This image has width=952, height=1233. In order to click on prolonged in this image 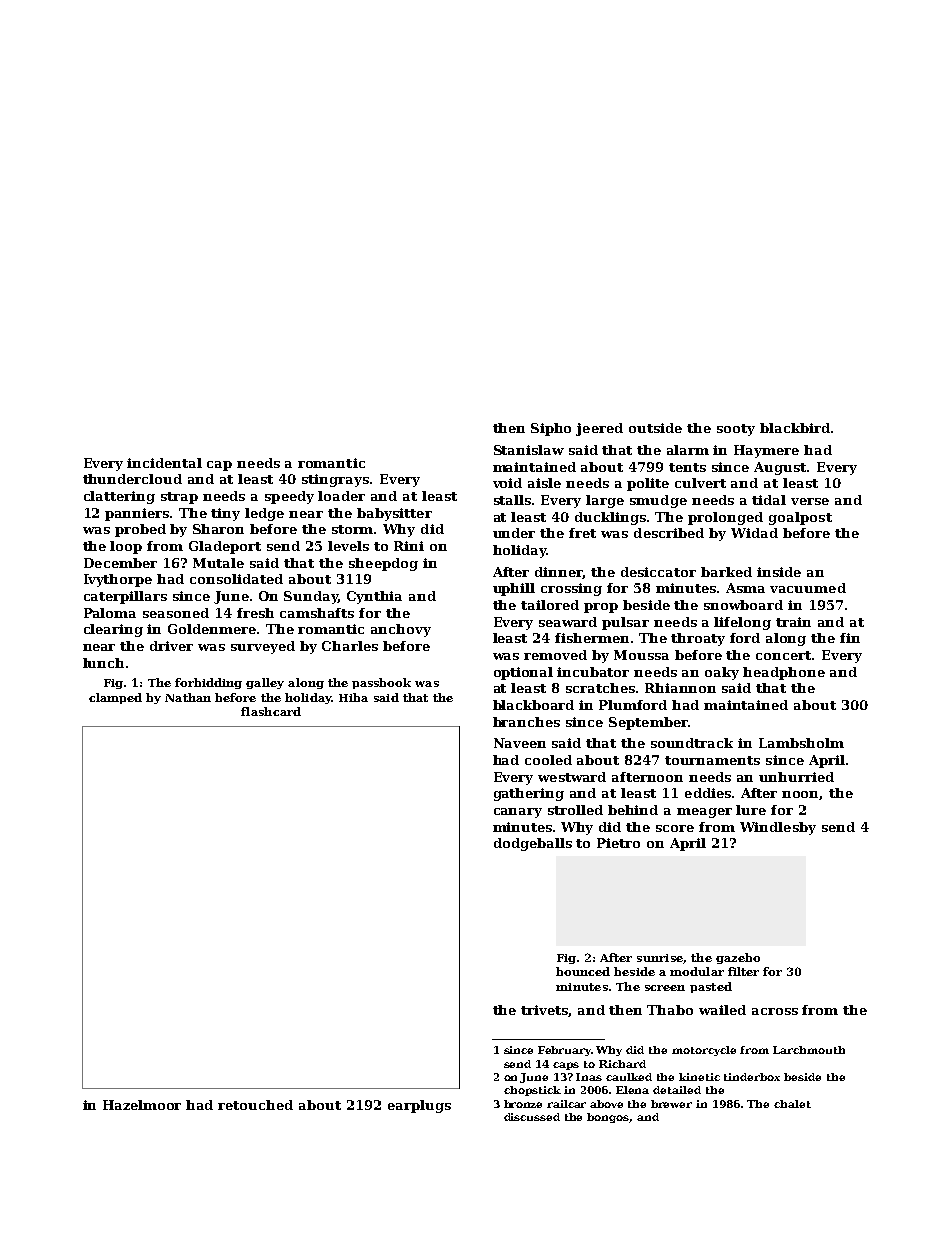, I will do `click(725, 518)`.
